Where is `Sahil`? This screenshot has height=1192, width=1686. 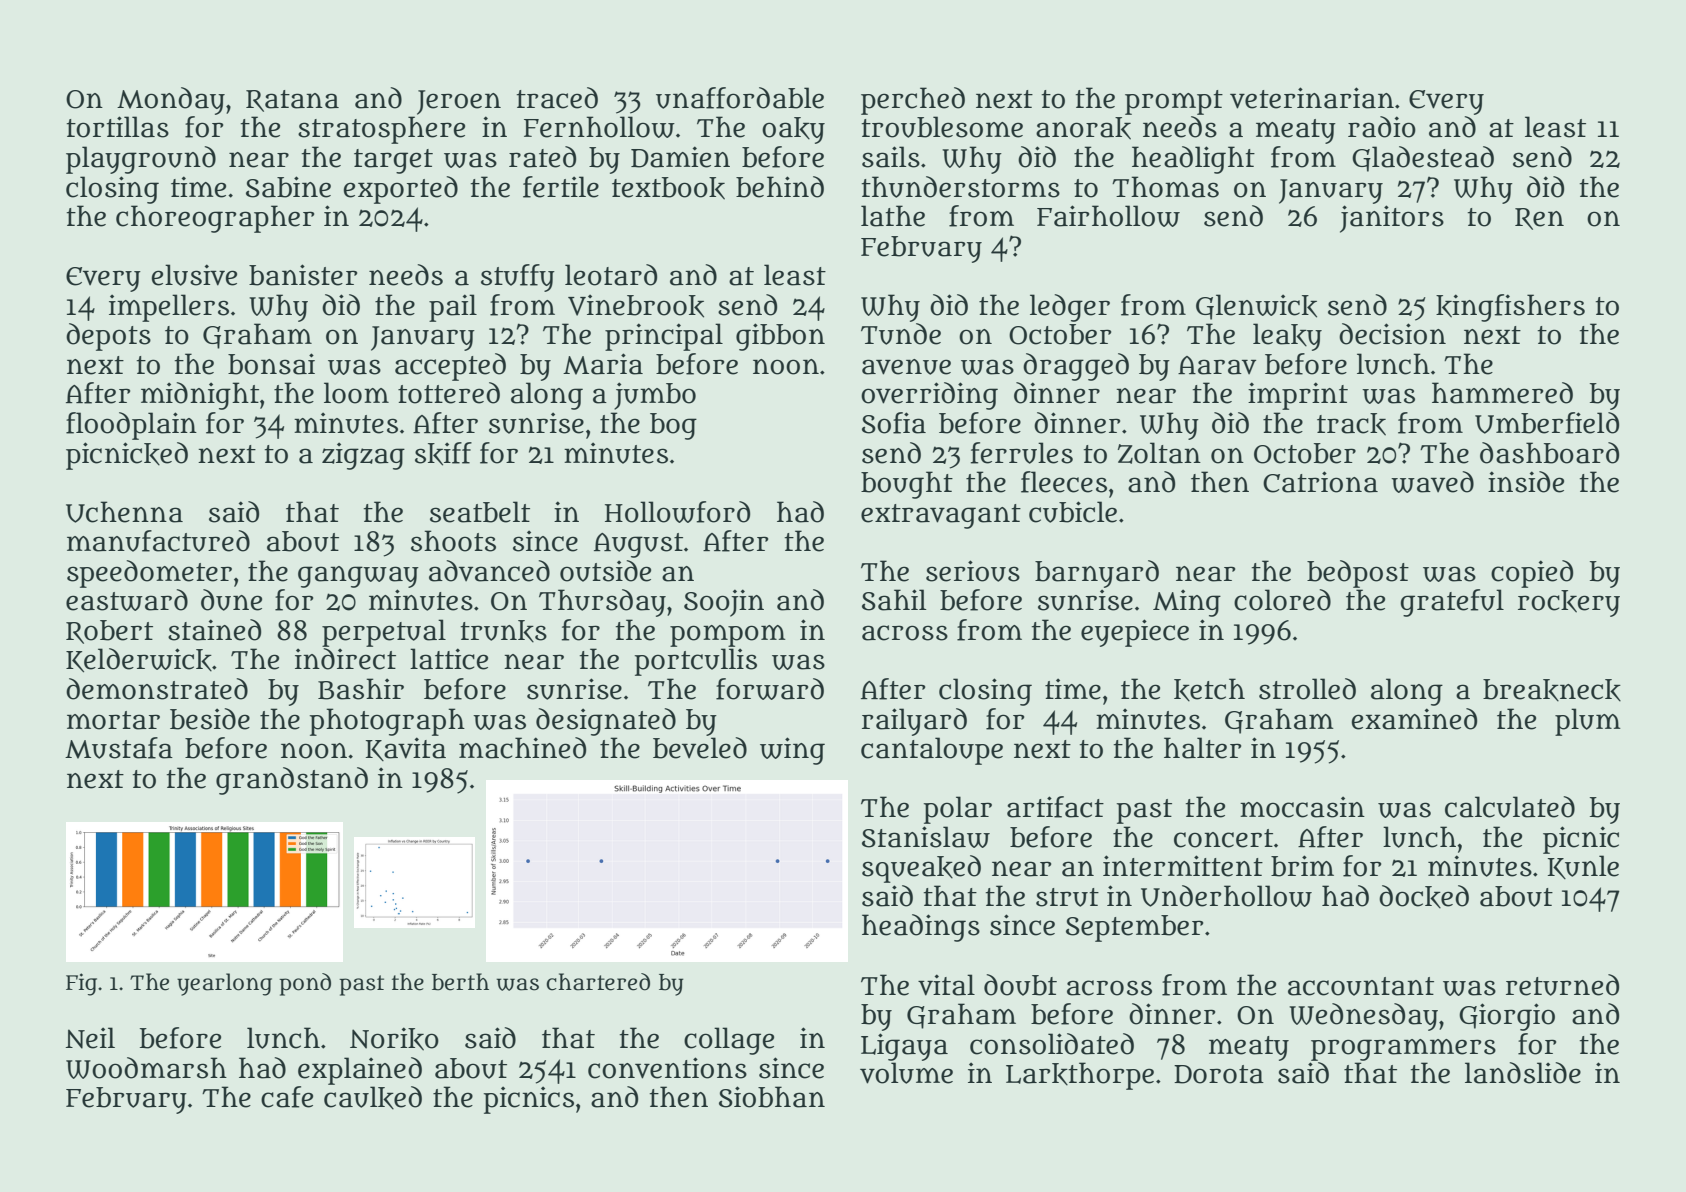
Sahil is located at coordinates (894, 600).
